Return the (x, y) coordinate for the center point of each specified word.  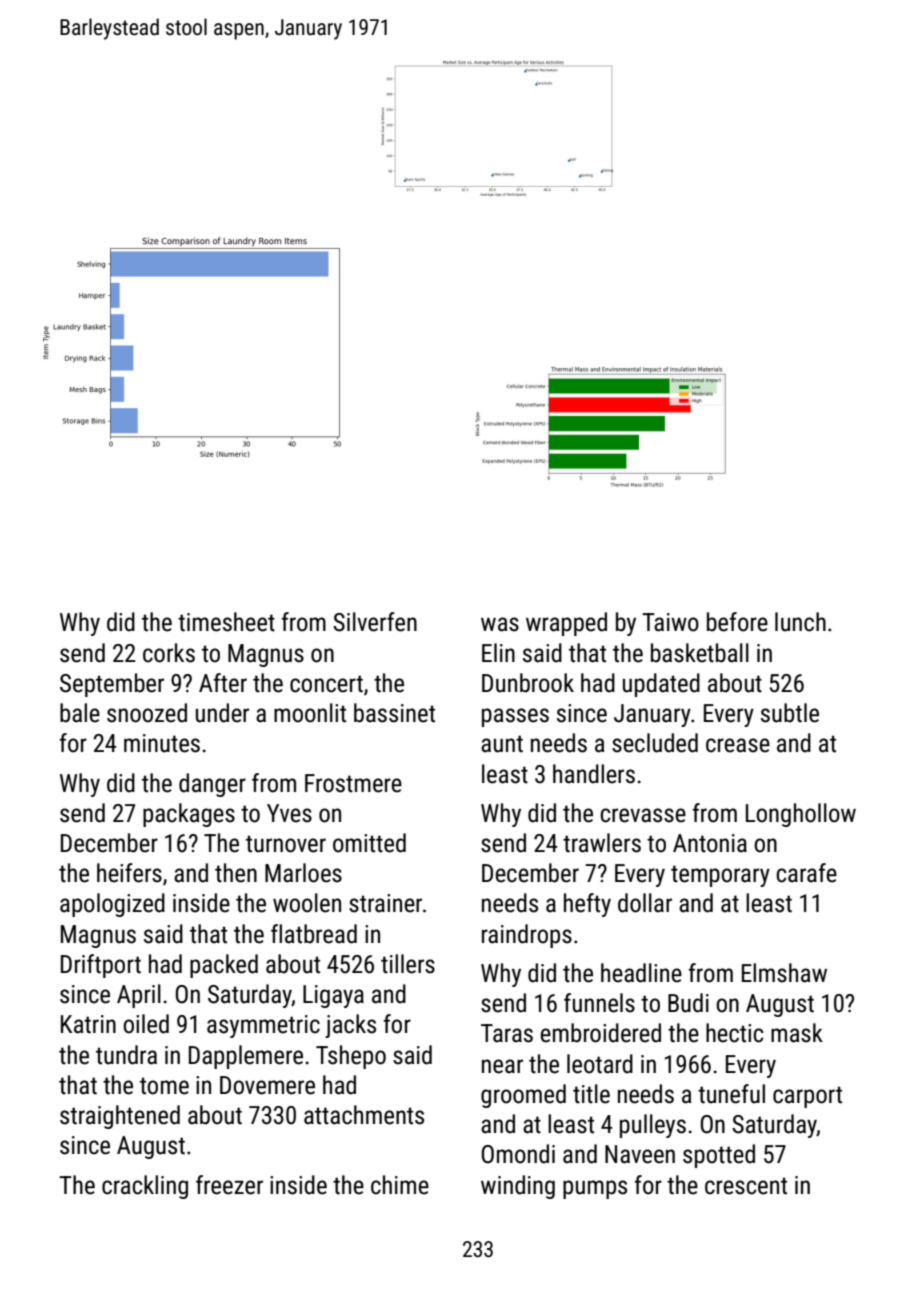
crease (738, 745)
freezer (229, 1185)
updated (661, 685)
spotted (719, 1156)
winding (518, 1187)
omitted (369, 843)
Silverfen (375, 622)
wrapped (566, 624)
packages (189, 815)
